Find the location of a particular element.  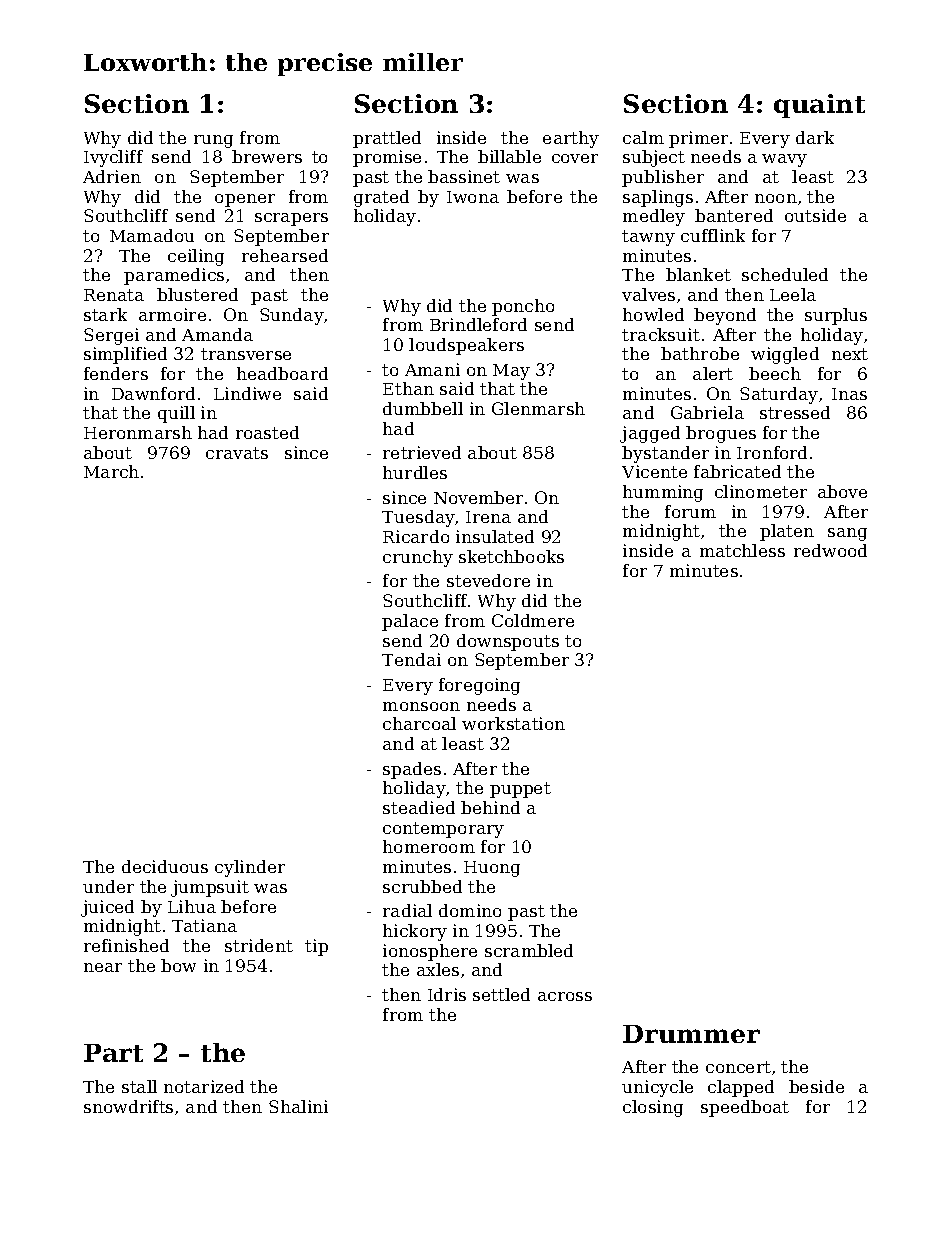

puppet is located at coordinates (520, 790).
